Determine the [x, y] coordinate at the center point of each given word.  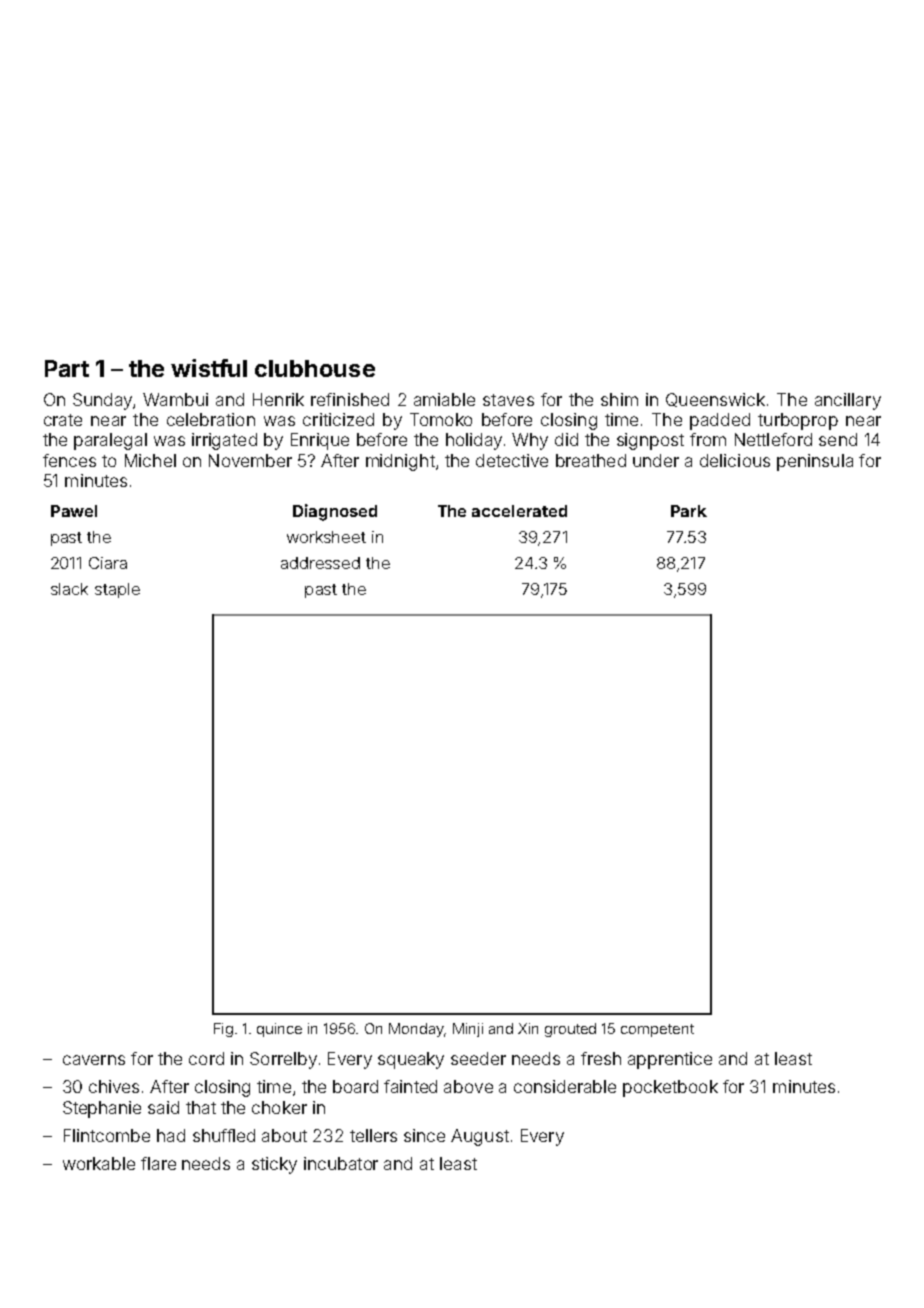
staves [508, 400]
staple [117, 590]
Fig [223, 1030]
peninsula [815, 462]
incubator [341, 1163]
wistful [209, 368]
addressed [320, 563]
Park [689, 511]
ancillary [848, 401]
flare [158, 1163]
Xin [528, 1028]
